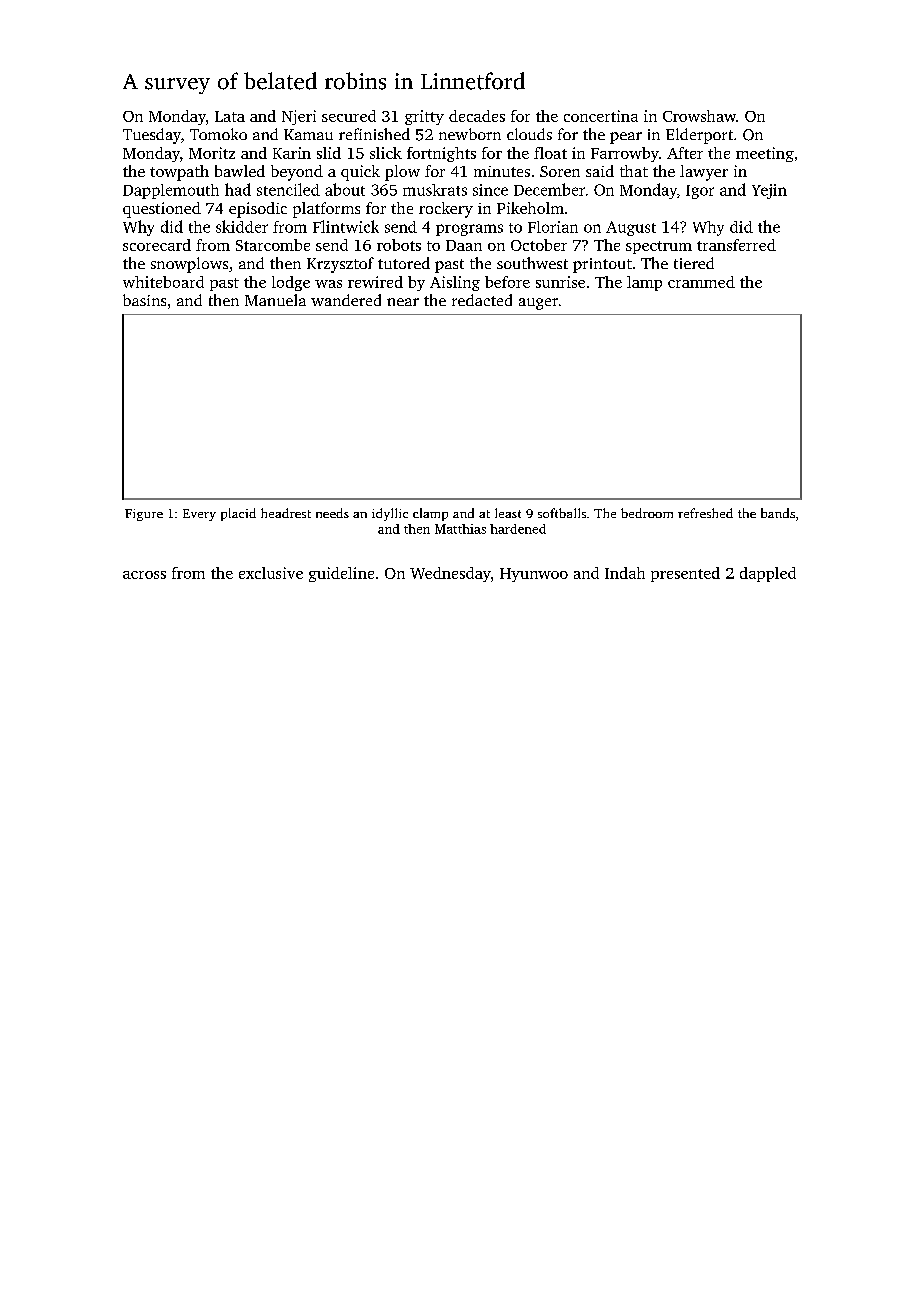 This page has height=1308, width=924. Describe the element at coordinates (647, 513) in the page. I see `bedroom` at that location.
